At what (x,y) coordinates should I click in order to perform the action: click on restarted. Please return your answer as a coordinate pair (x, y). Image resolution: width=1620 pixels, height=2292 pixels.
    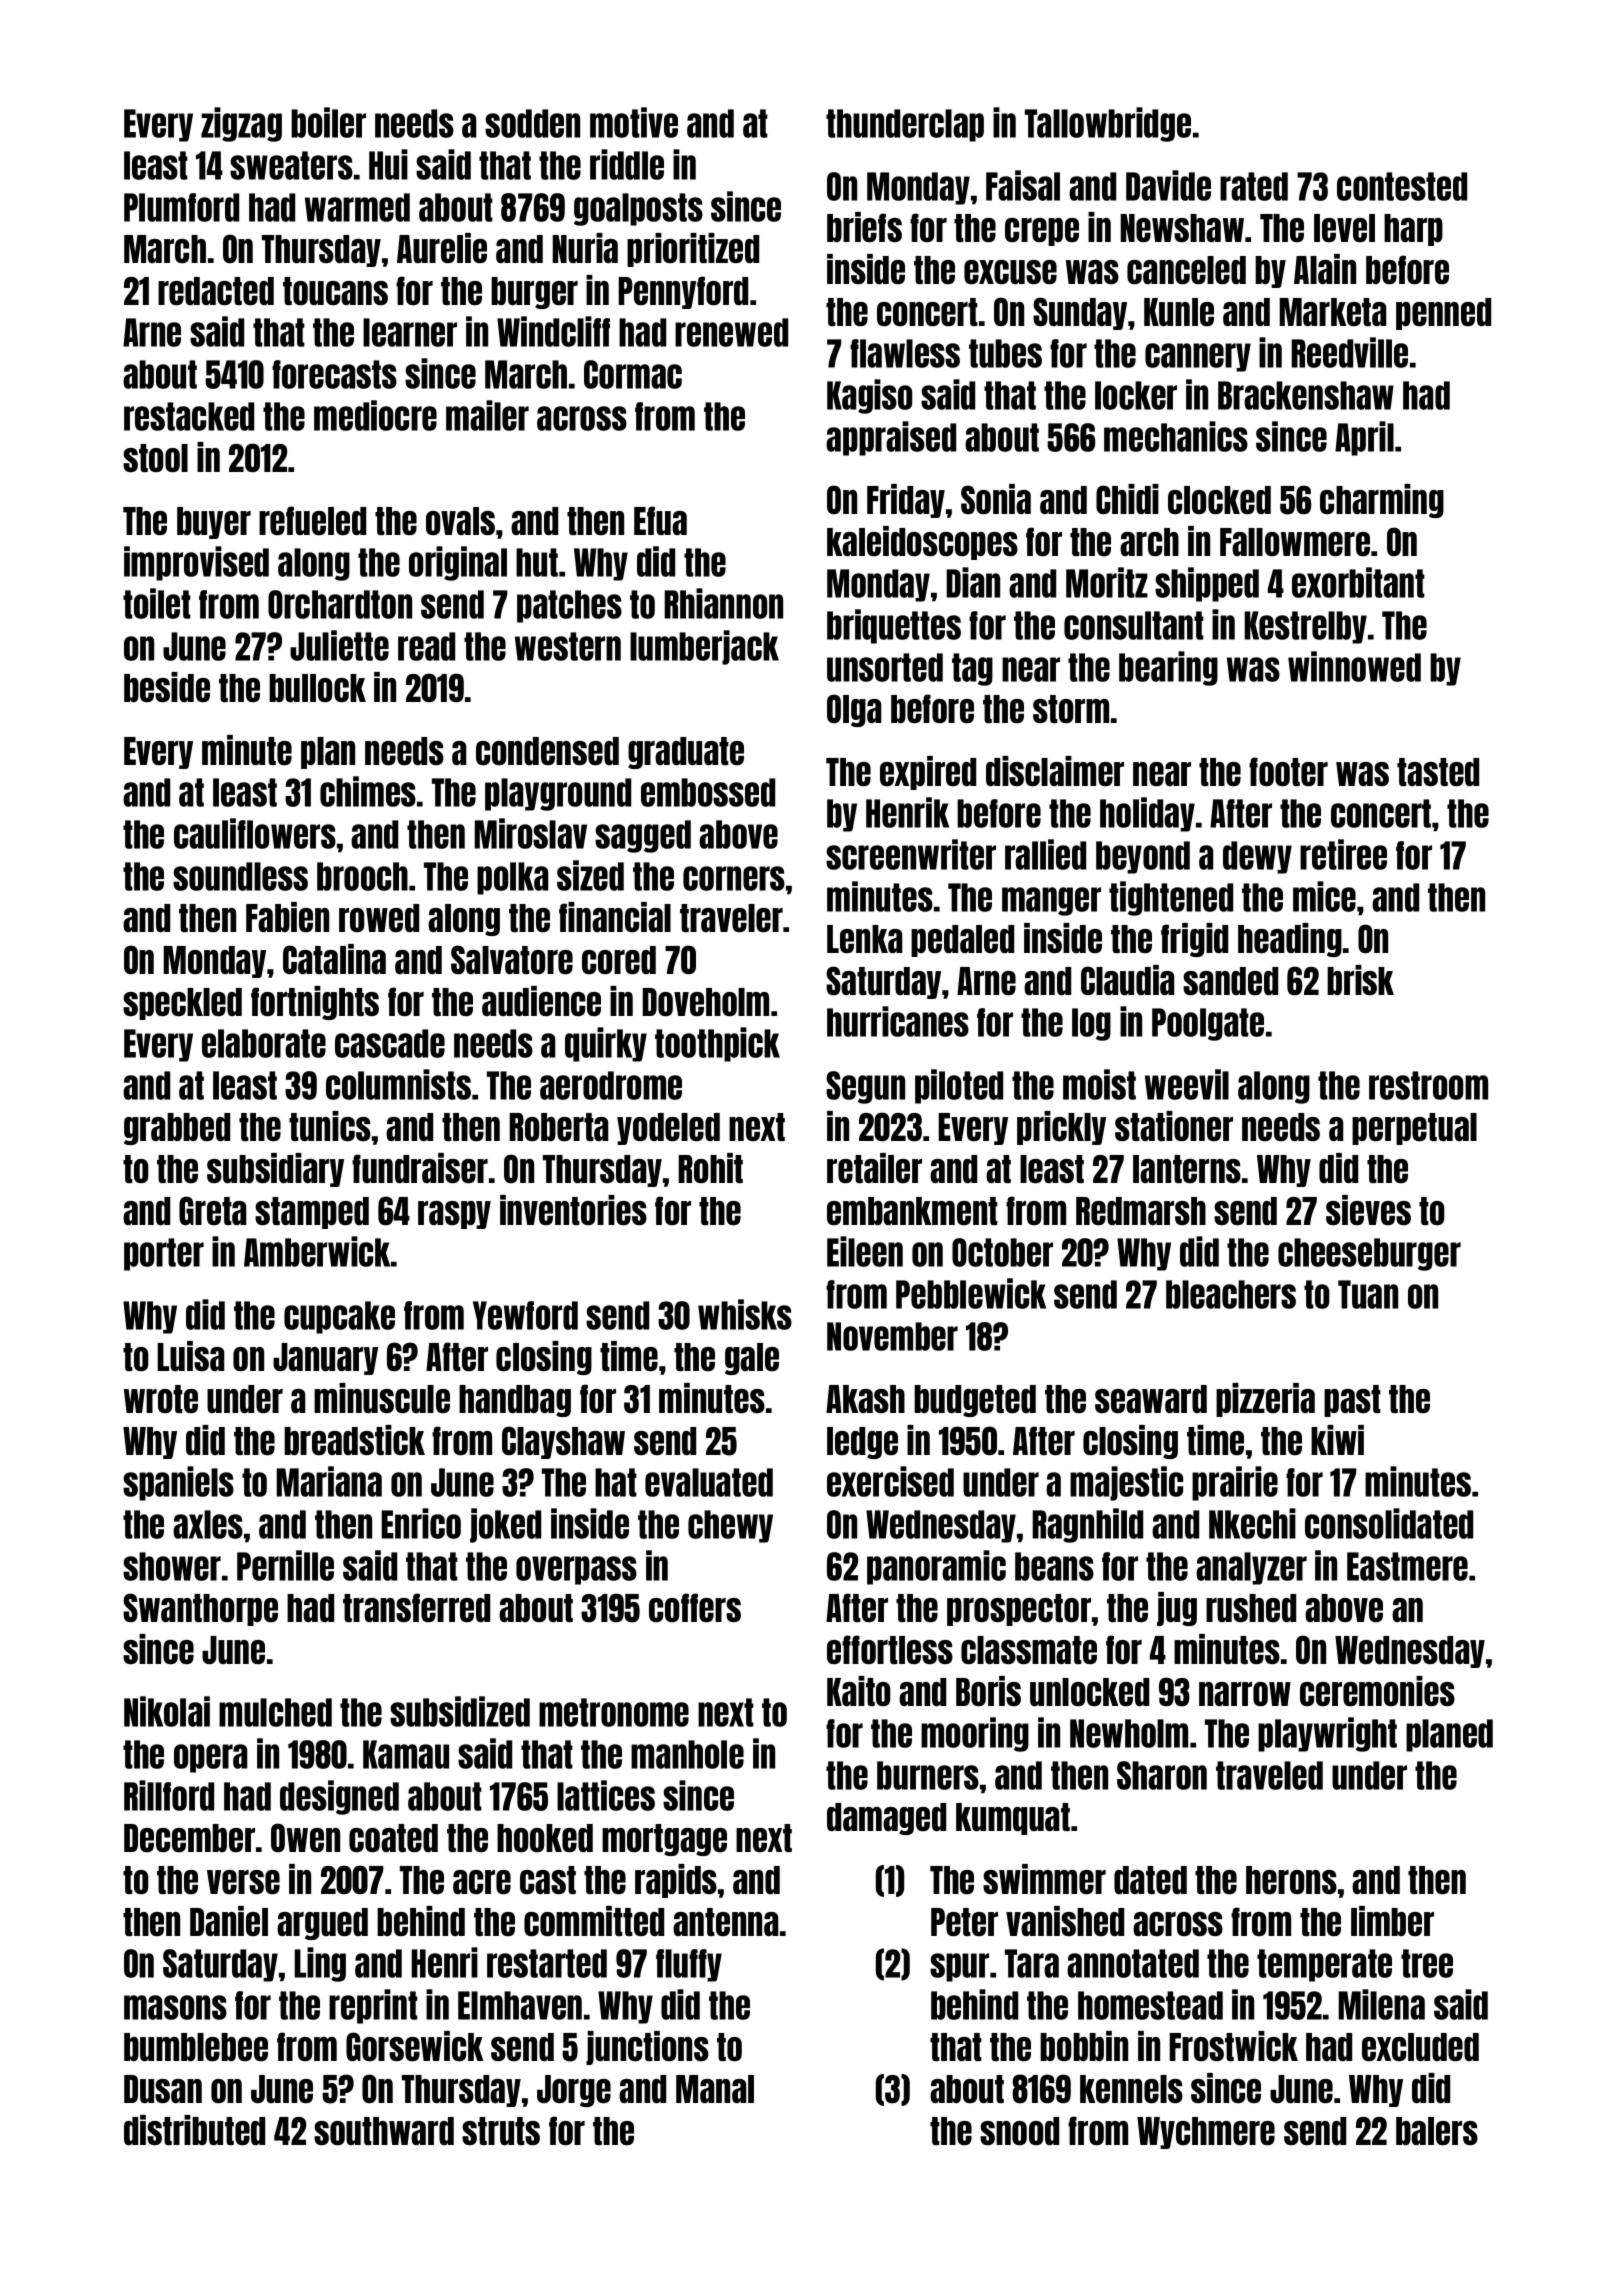
    Looking at the image, I should click on (547, 1963).
